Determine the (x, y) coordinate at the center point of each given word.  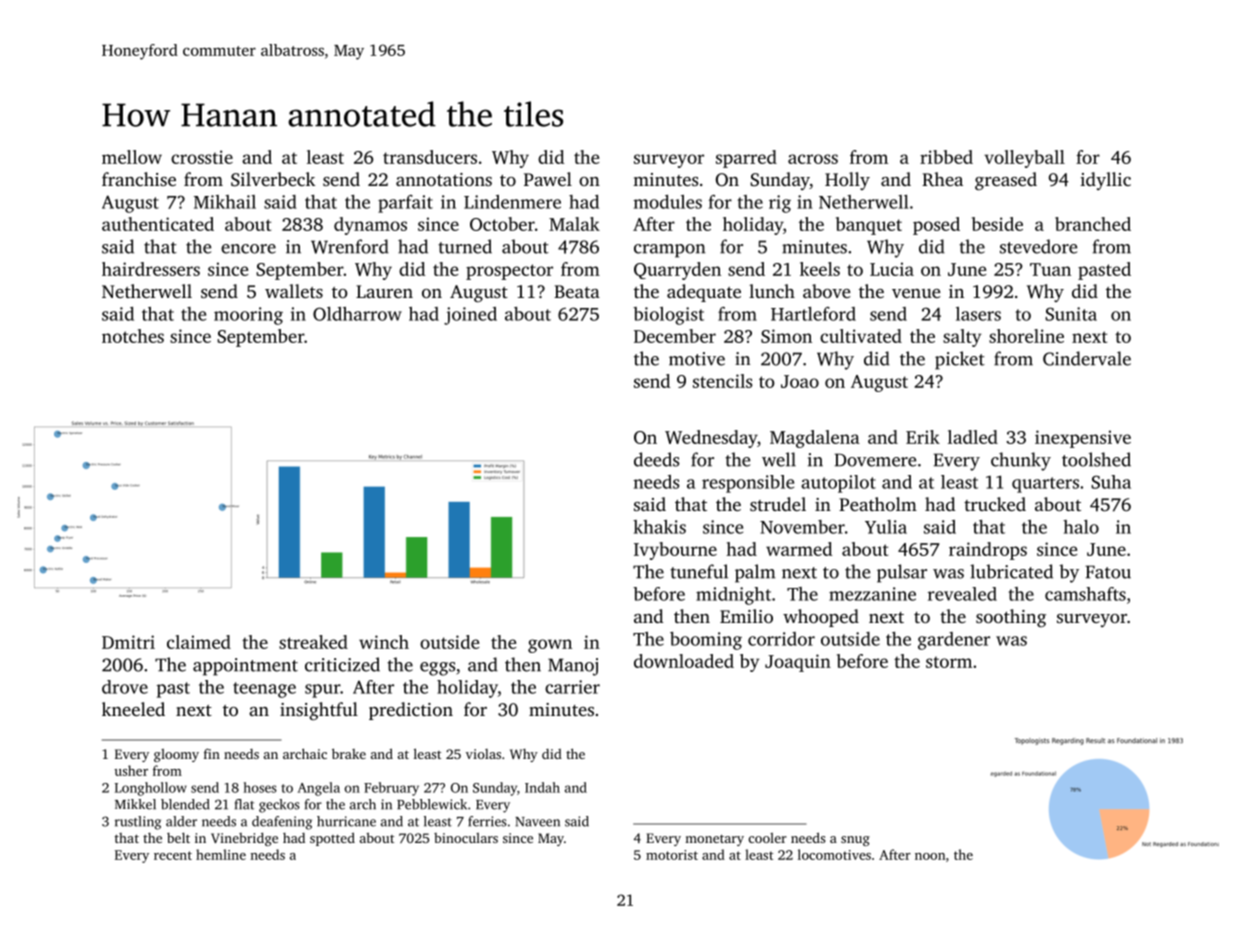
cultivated (861, 336)
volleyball (1024, 159)
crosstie (202, 157)
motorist (672, 855)
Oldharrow (357, 314)
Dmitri (128, 642)
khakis (659, 527)
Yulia (886, 527)
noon (930, 856)
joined (470, 316)
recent (173, 855)
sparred (746, 159)
